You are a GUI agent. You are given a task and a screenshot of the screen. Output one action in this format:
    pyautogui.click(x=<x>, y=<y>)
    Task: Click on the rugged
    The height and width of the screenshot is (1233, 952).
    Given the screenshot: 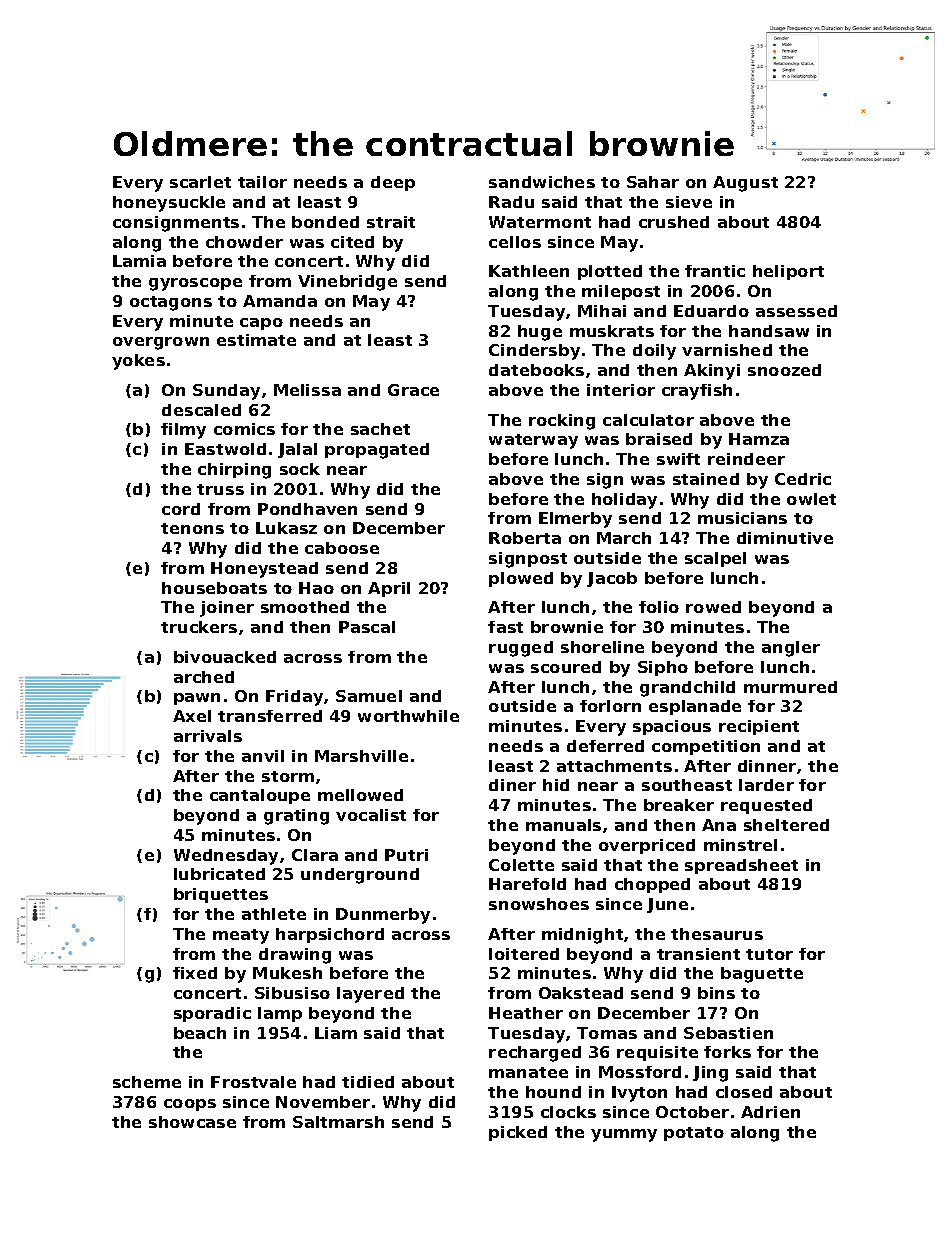 What is the action you would take?
    pyautogui.click(x=521, y=649)
